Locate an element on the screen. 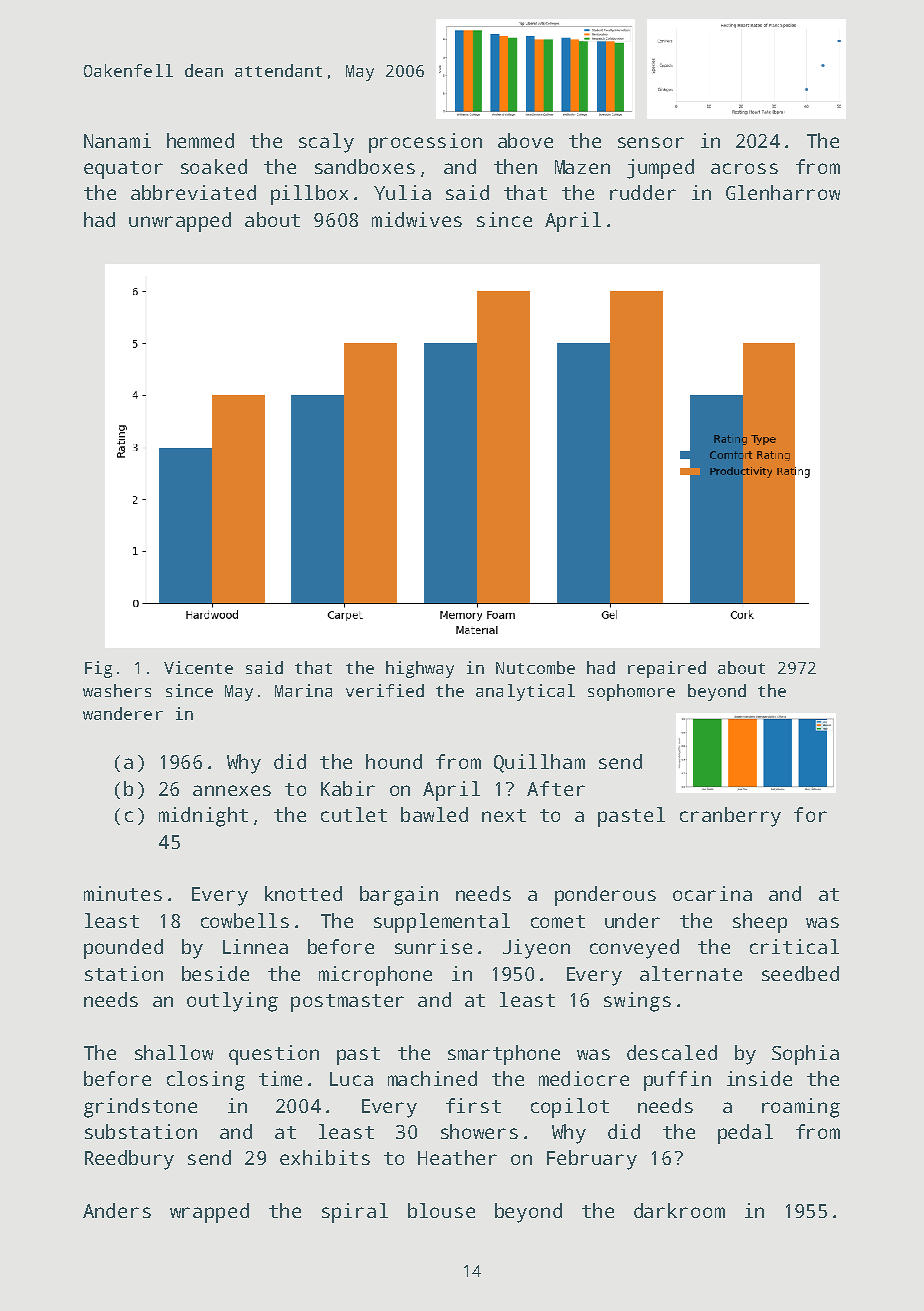  grindstone is located at coordinates (140, 1108).
